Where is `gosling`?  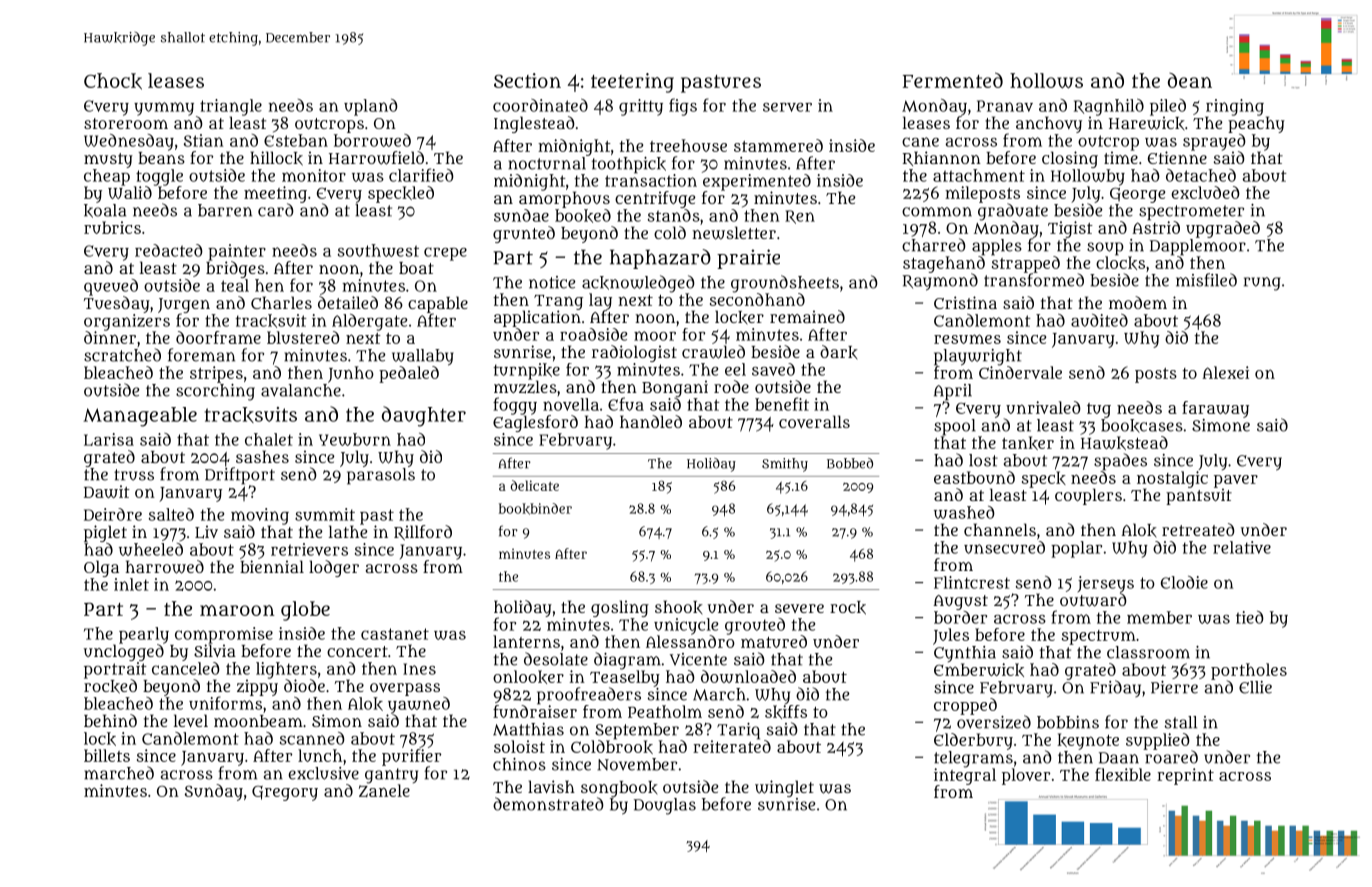
gosling is located at coordinates (620, 608).
